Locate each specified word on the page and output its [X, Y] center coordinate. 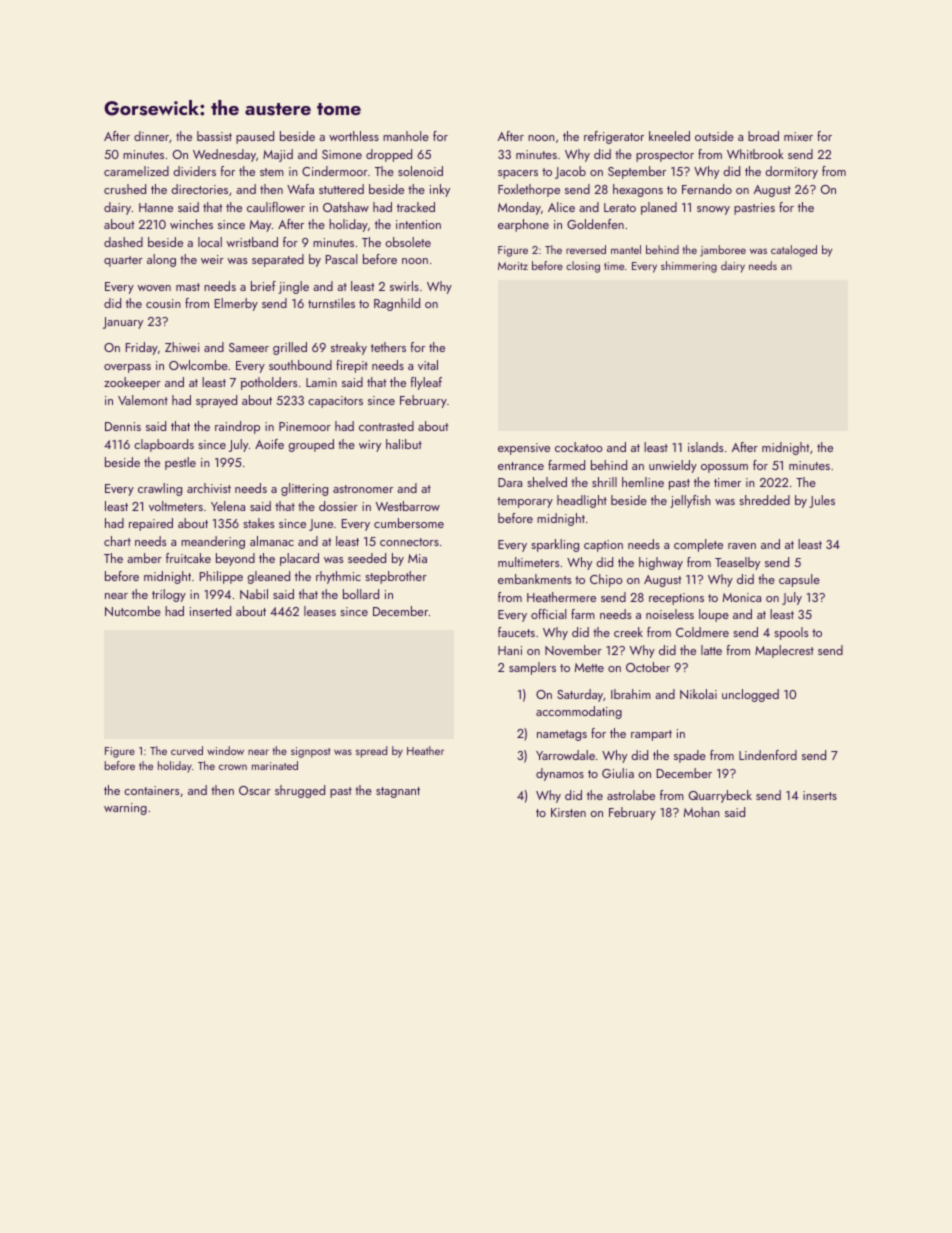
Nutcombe [133, 611]
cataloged [794, 251]
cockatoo [579, 447]
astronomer [363, 489]
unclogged [750, 695]
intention [418, 224]
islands [705, 447]
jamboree [723, 251]
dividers [194, 171]
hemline [643, 482]
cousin [163, 303]
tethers [388, 347]
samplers [532, 668]
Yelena [228, 506]
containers [151, 790]
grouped [311, 445]
